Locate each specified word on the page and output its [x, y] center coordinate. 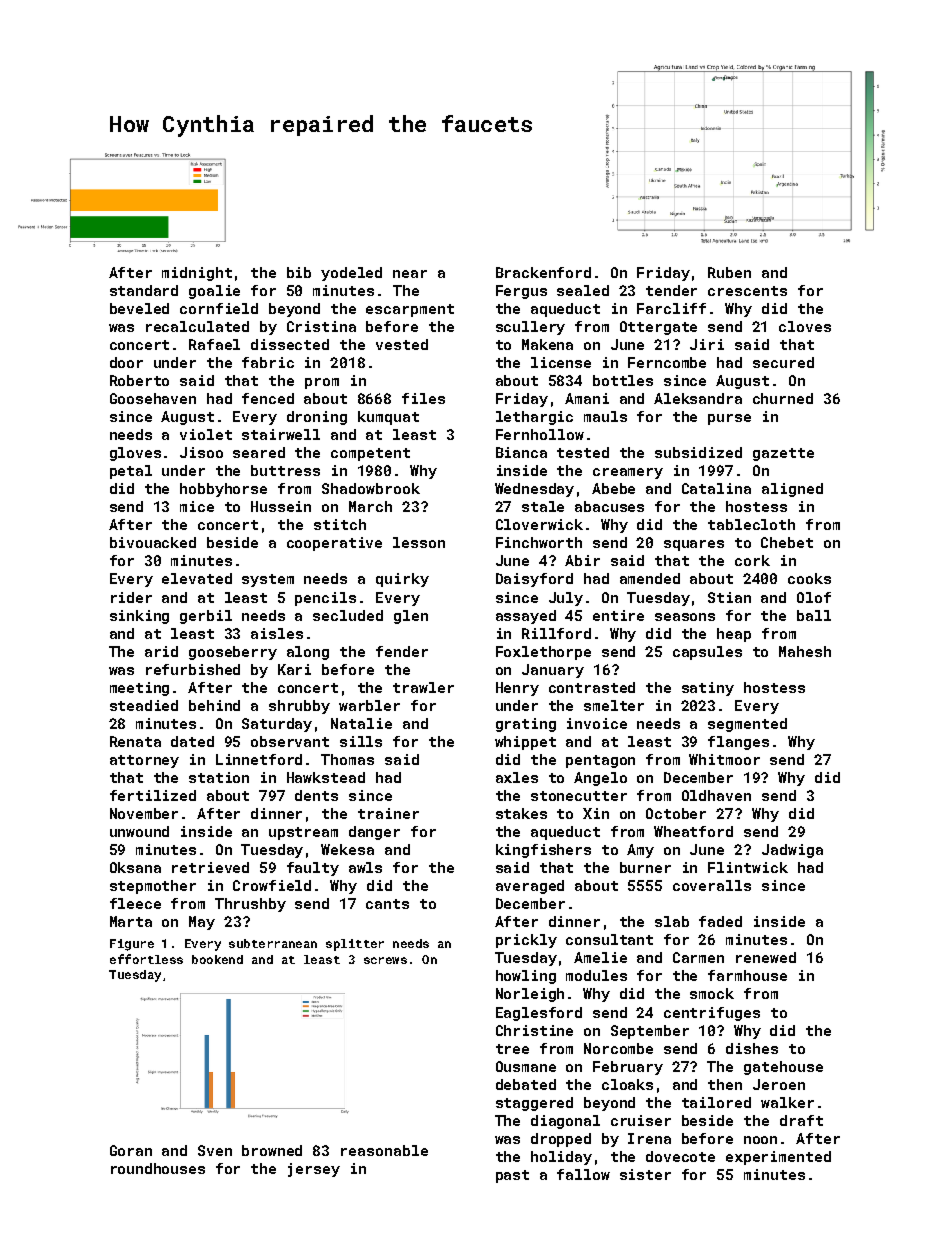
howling [526, 977]
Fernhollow [540, 434]
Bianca [521, 452]
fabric [268, 362]
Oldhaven [716, 795]
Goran [131, 1150]
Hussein [281, 506]
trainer [388, 813]
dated [192, 741]
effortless [146, 959]
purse [729, 419]
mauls [605, 416]
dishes [752, 1048]
